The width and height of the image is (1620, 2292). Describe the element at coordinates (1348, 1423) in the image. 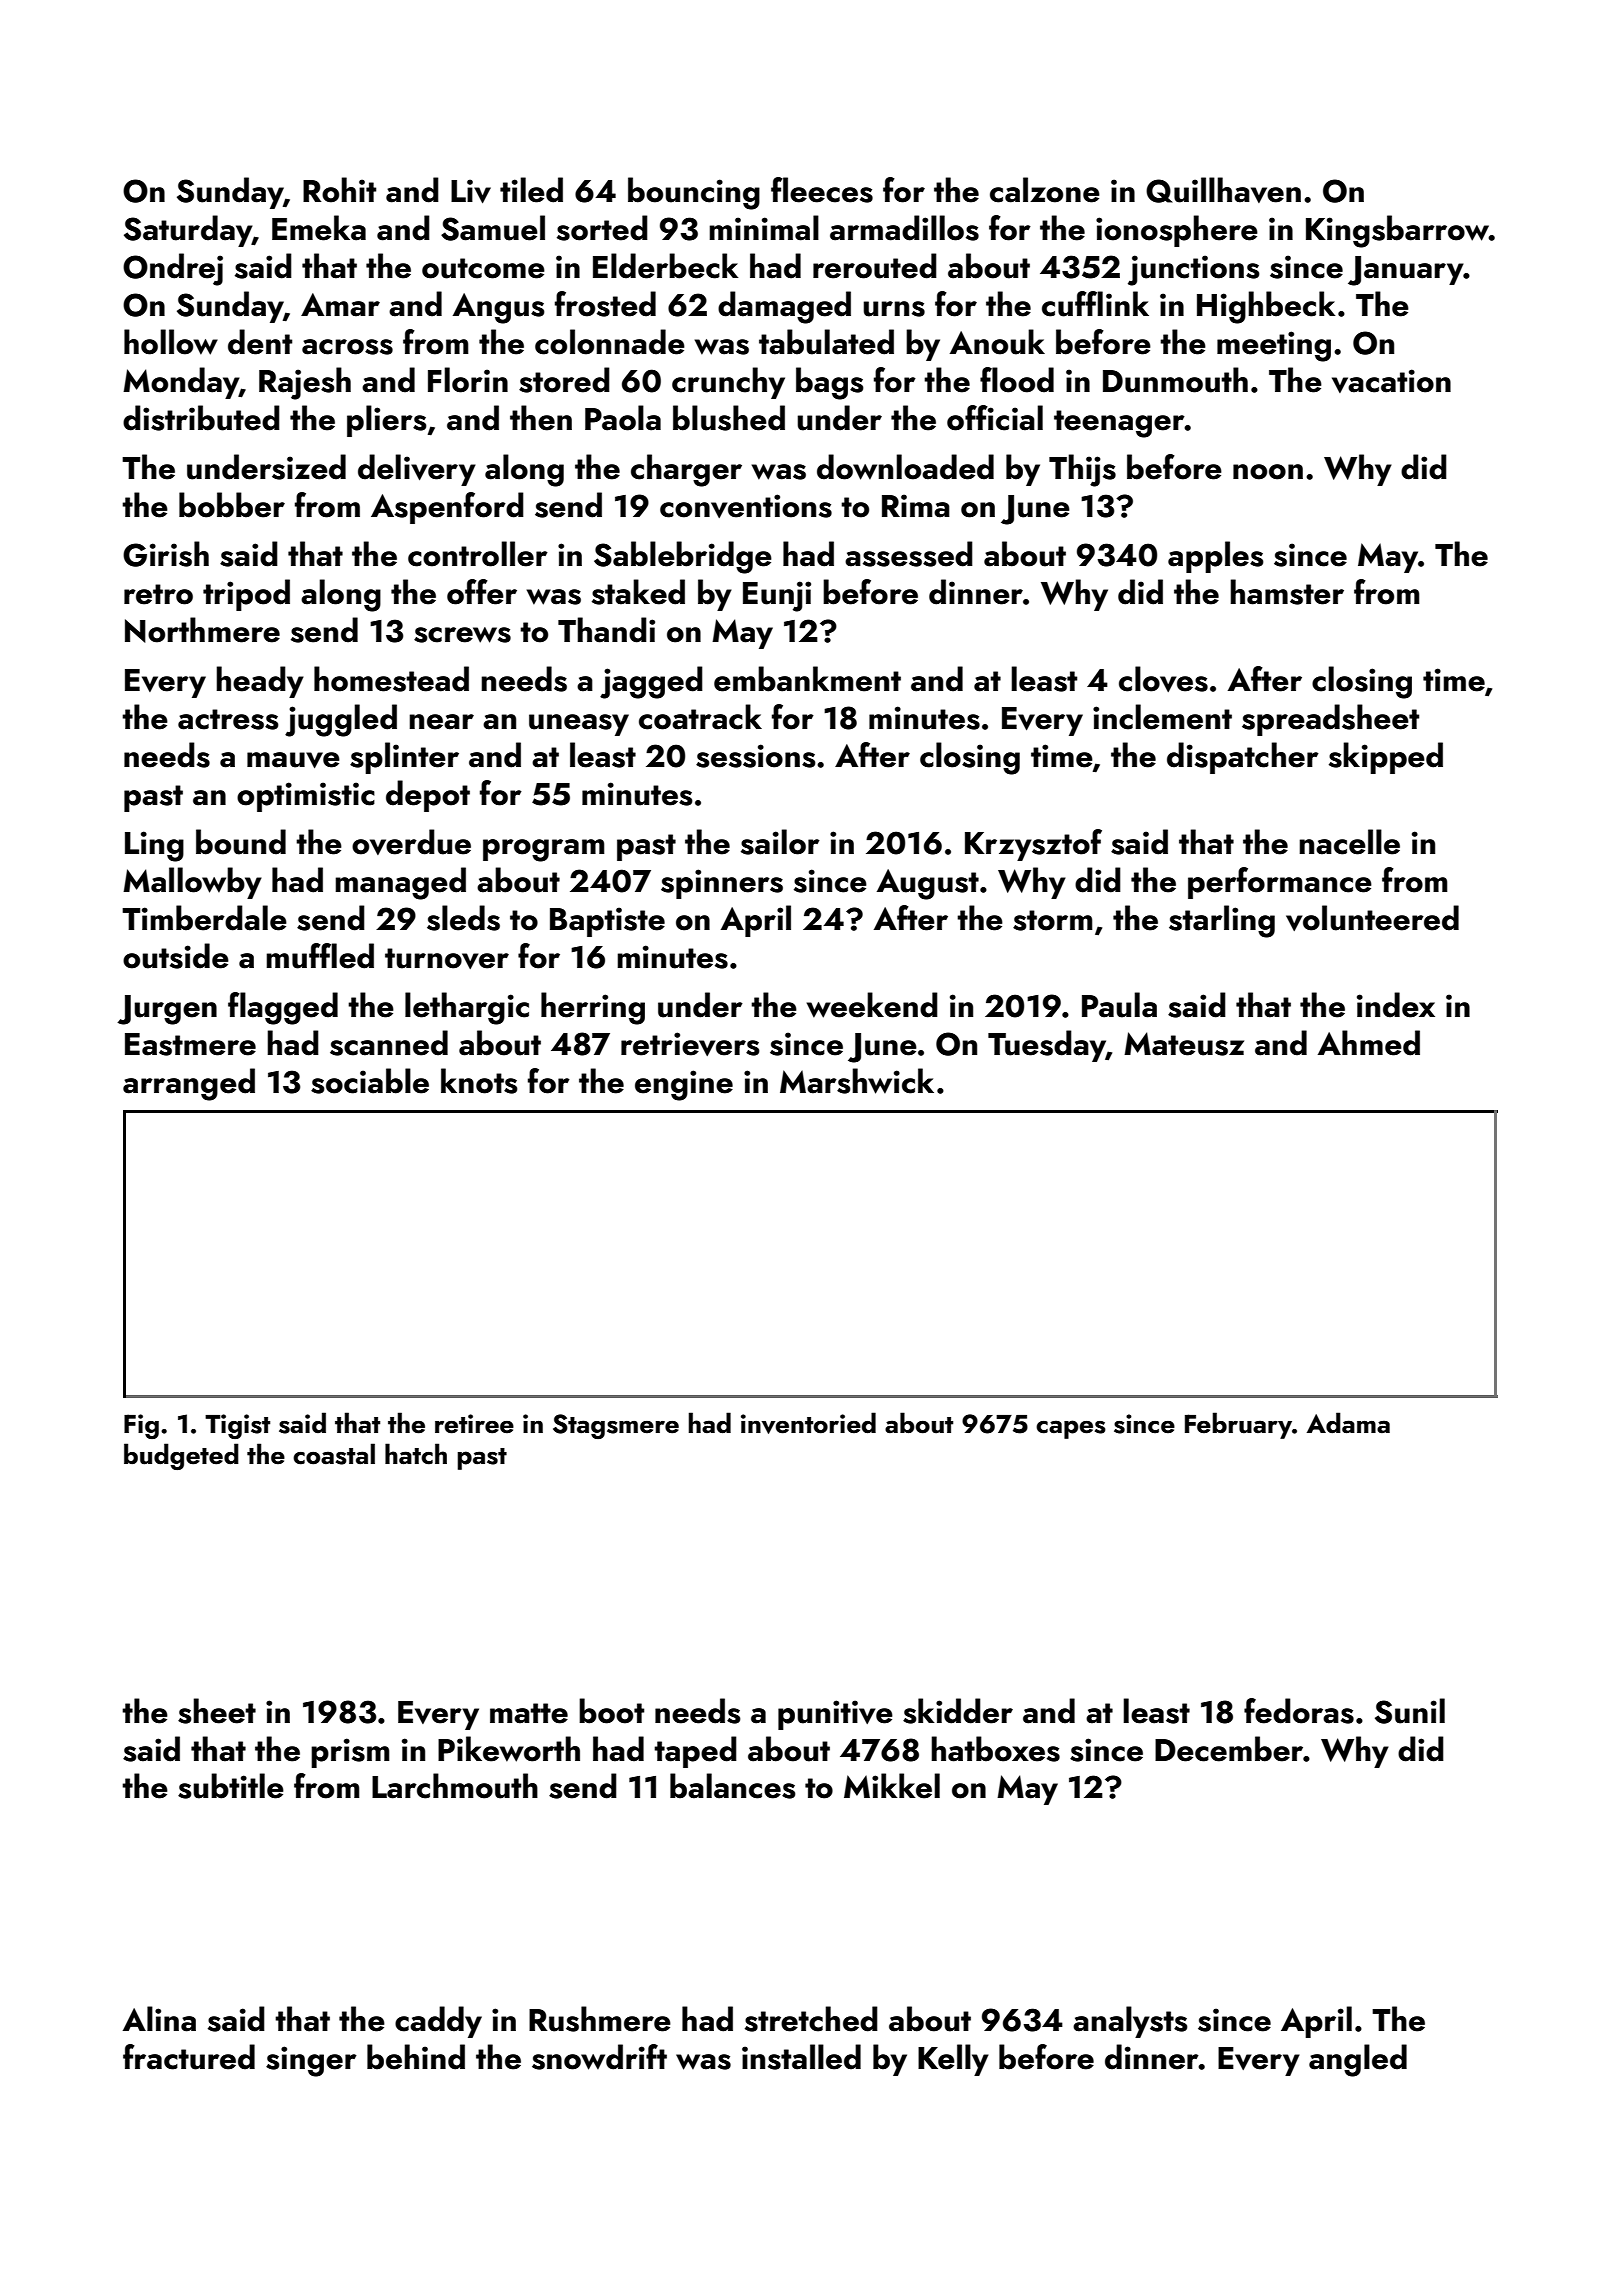

I see `Adama` at that location.
